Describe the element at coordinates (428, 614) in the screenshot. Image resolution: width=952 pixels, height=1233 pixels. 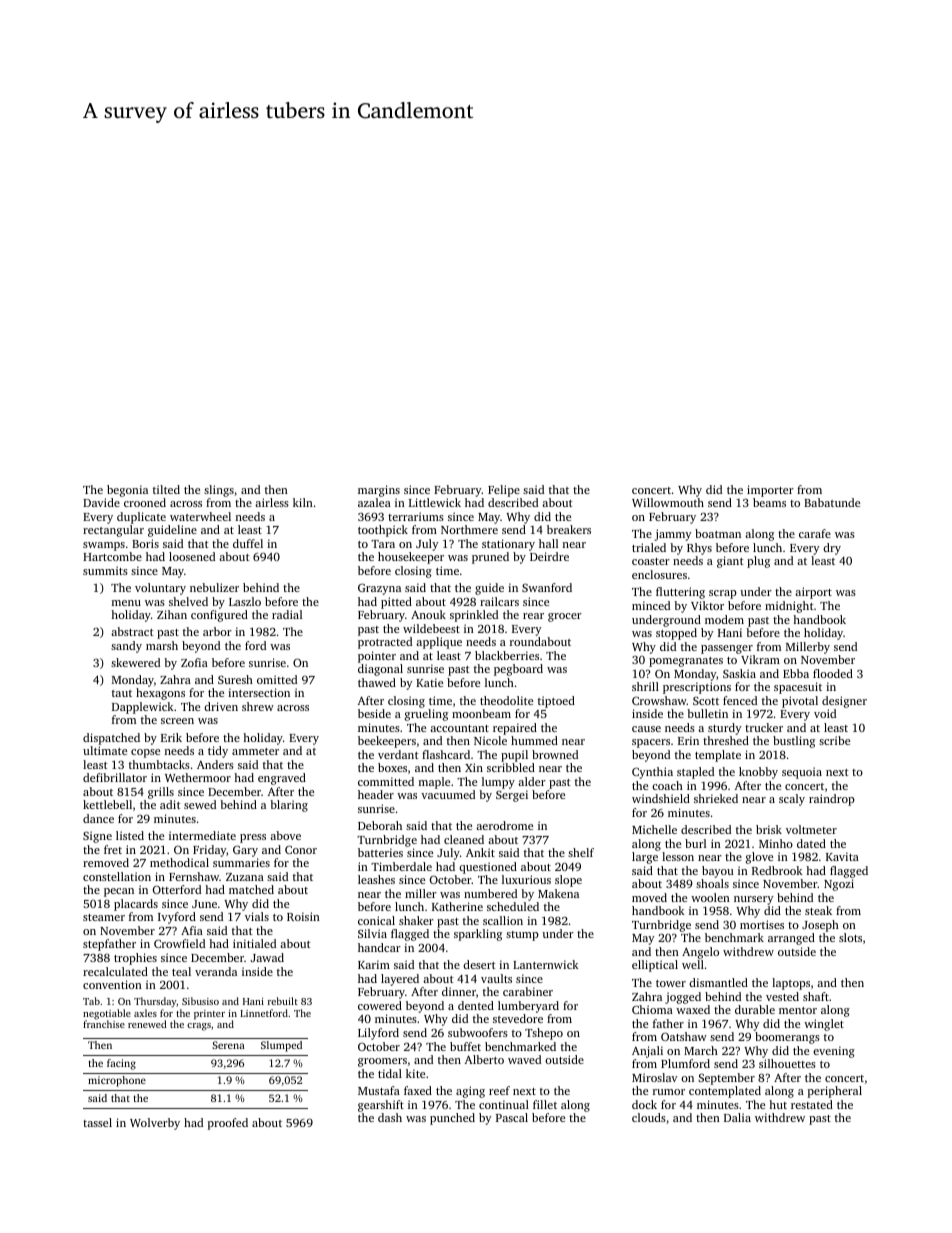
I see `Anouk` at that location.
